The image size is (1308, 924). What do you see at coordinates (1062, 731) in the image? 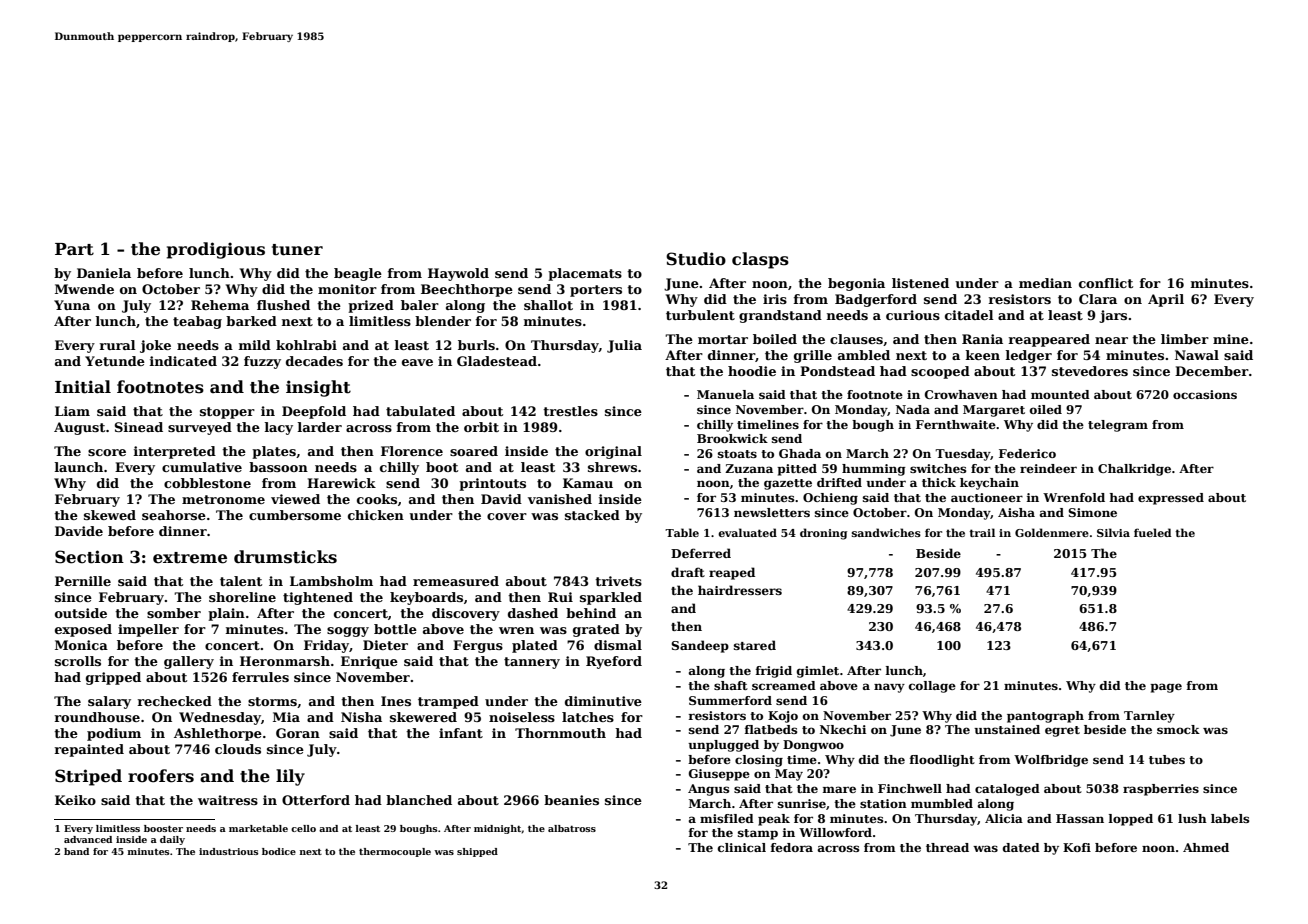
I see `egret` at bounding box center [1062, 731].
